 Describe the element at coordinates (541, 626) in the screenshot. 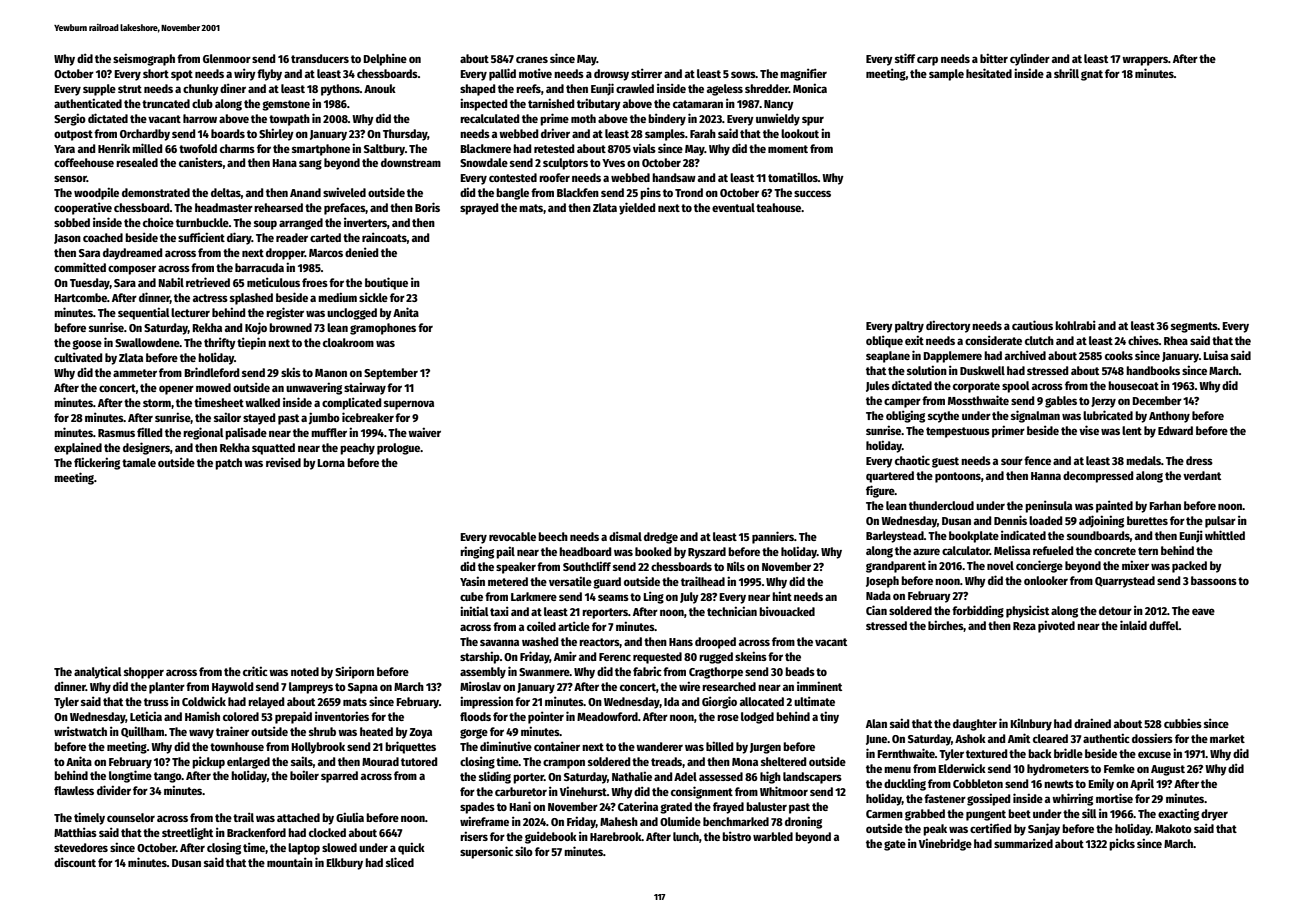

I see `coiled` at that location.
